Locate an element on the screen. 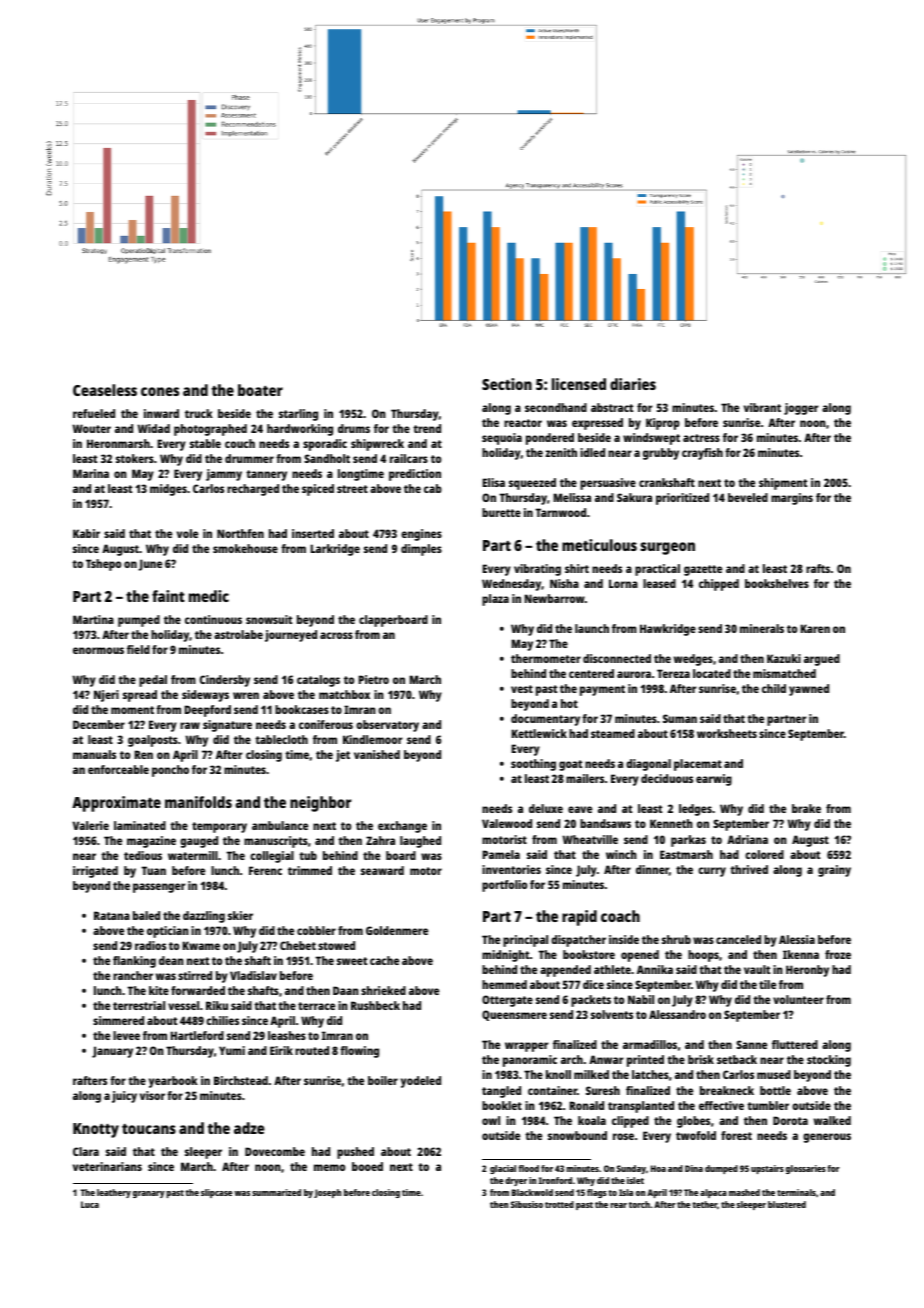  parkas is located at coordinates (688, 841).
